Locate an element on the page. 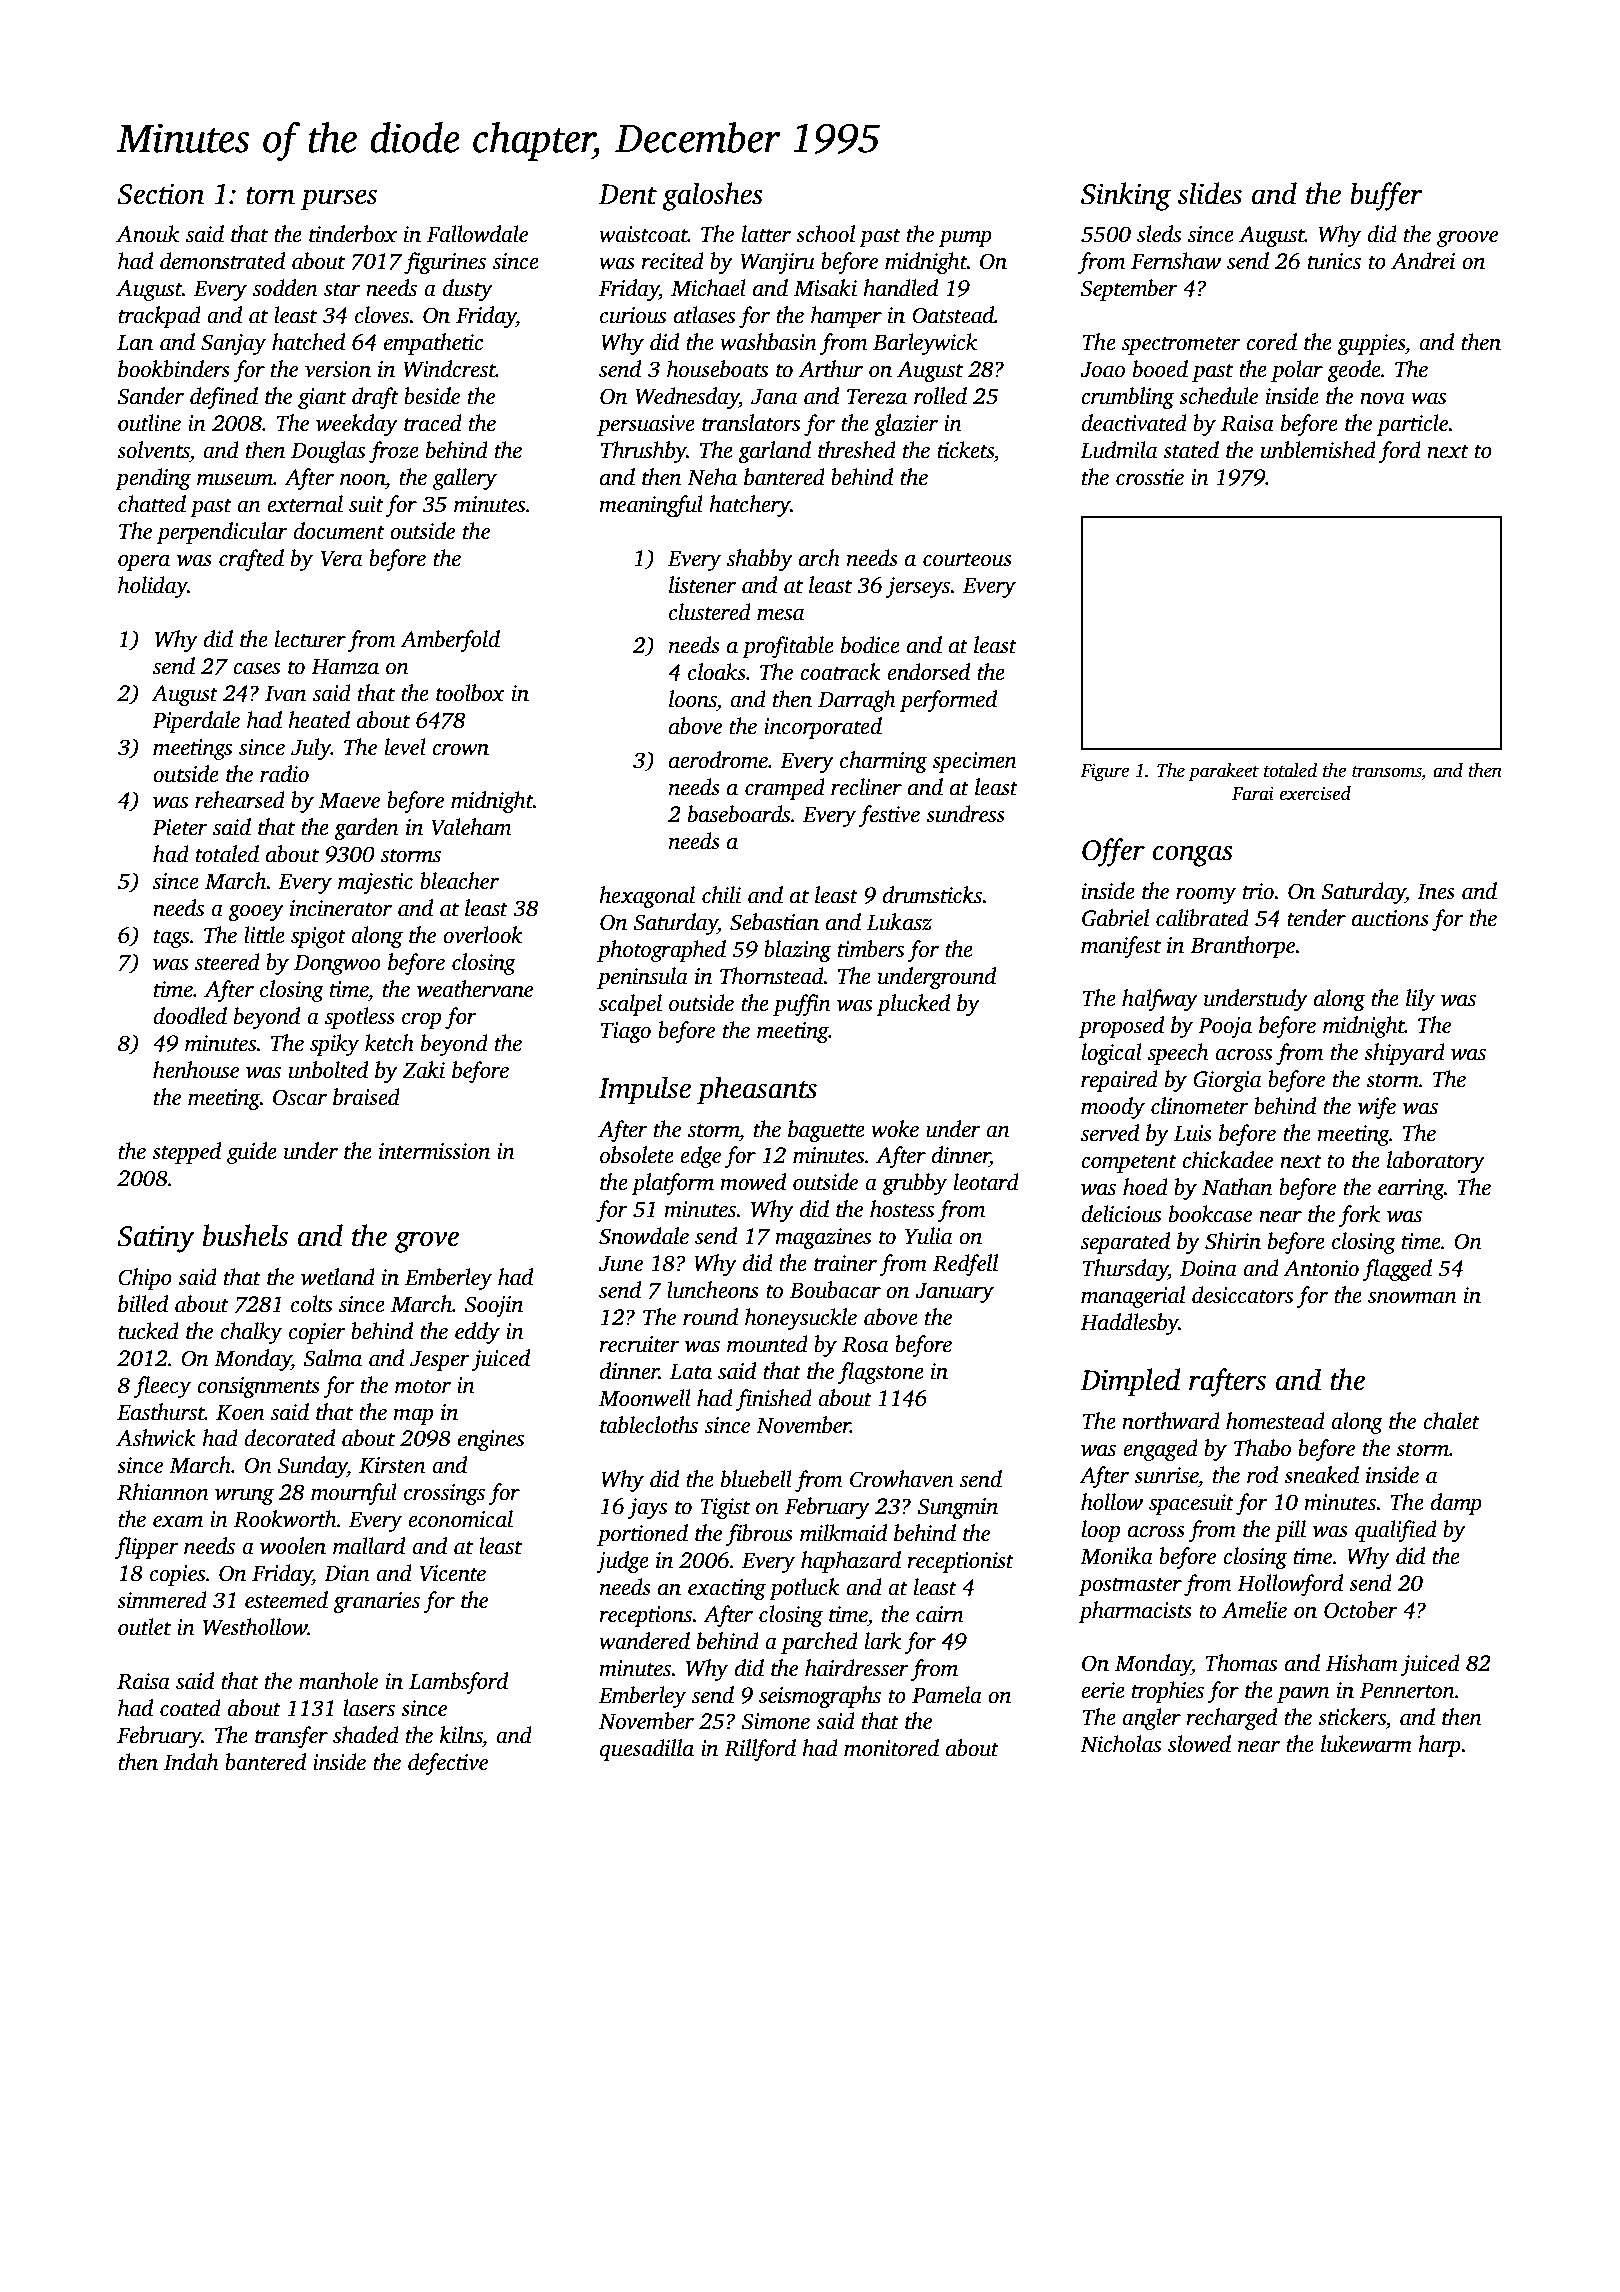 This document has height=2292, width=1620. defective is located at coordinates (448, 1764).
